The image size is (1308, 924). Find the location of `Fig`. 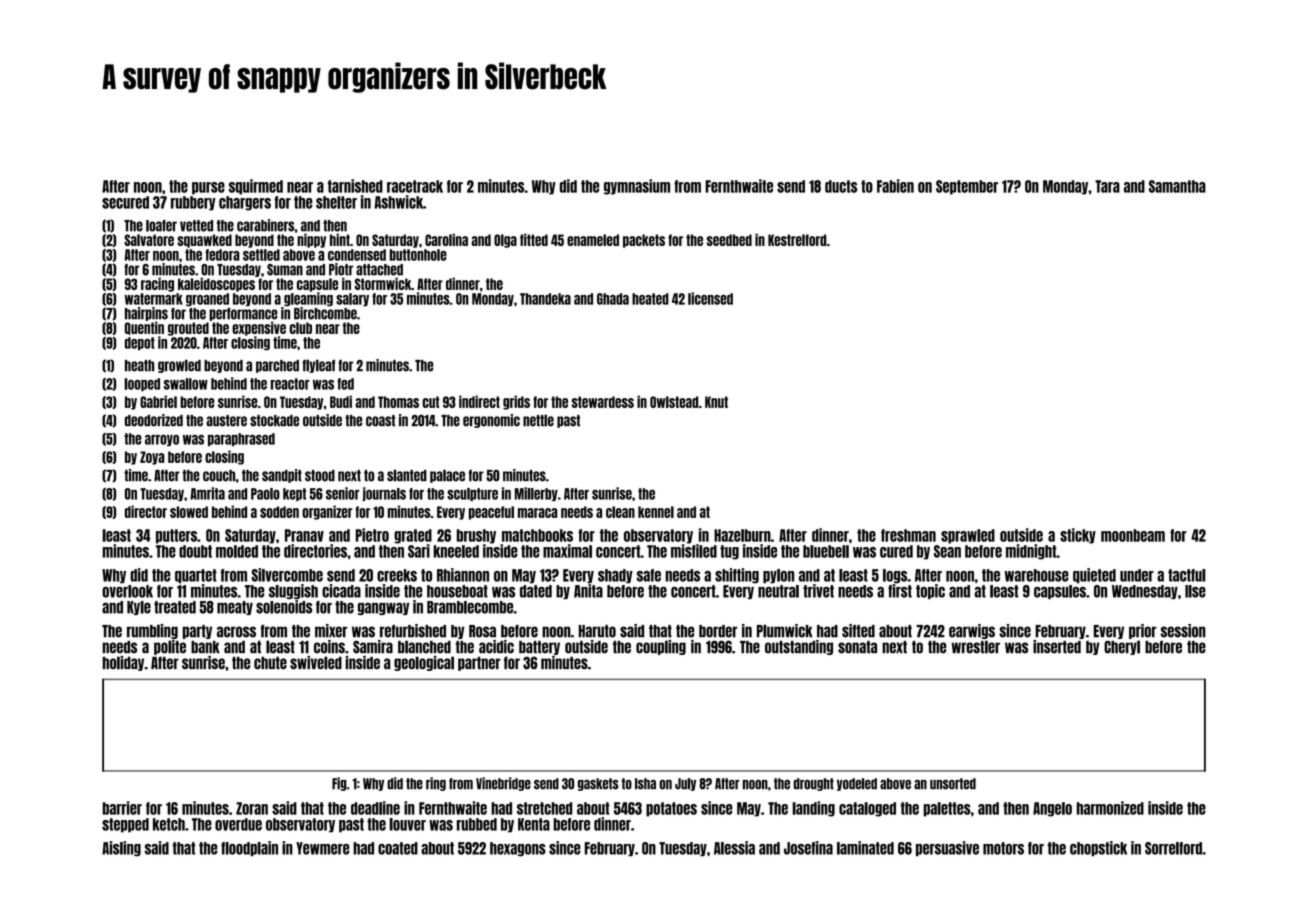

Fig is located at coordinates (339, 784).
